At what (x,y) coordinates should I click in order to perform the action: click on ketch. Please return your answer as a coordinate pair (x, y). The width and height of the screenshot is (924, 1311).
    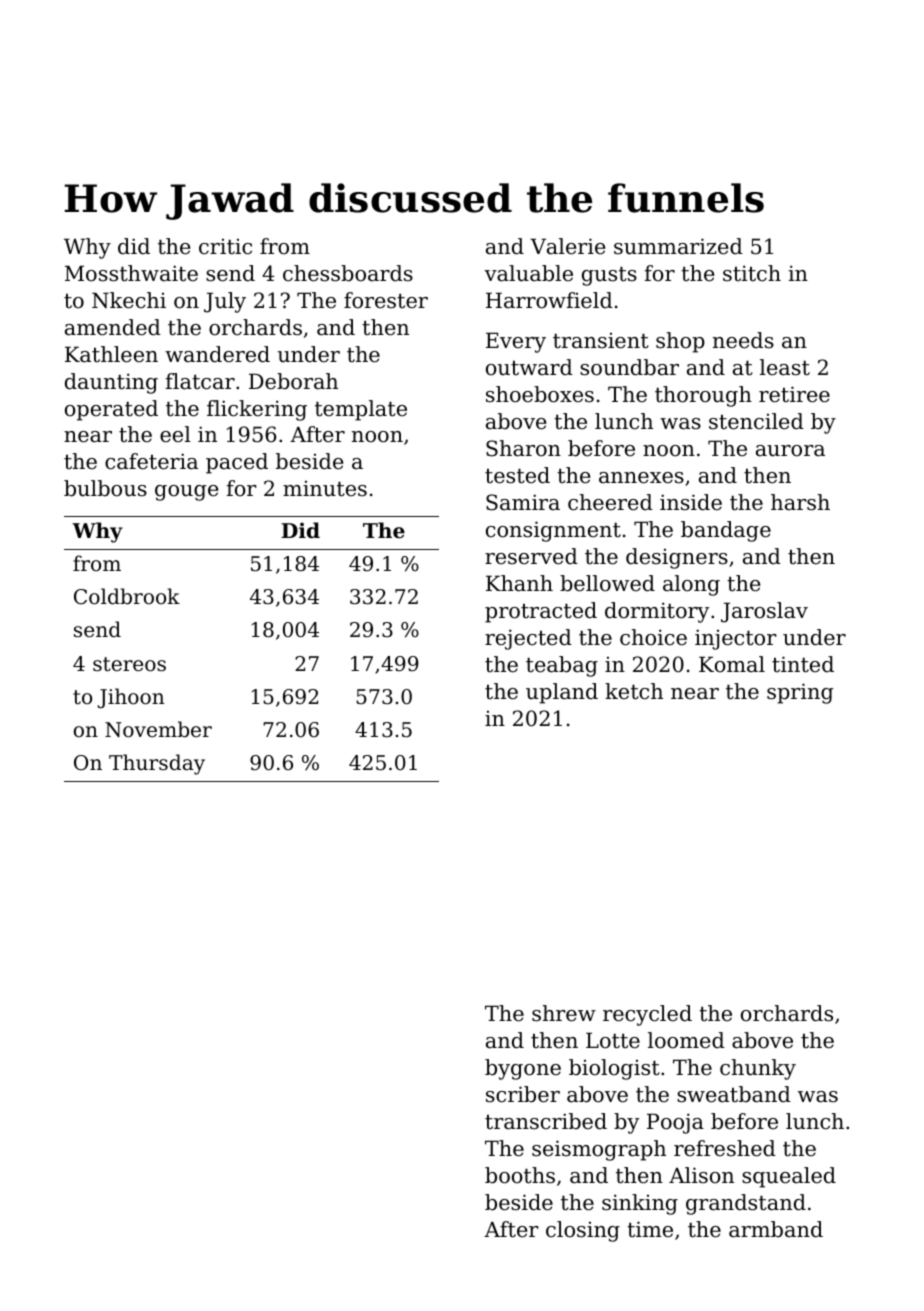
    Looking at the image, I should click on (634, 691).
